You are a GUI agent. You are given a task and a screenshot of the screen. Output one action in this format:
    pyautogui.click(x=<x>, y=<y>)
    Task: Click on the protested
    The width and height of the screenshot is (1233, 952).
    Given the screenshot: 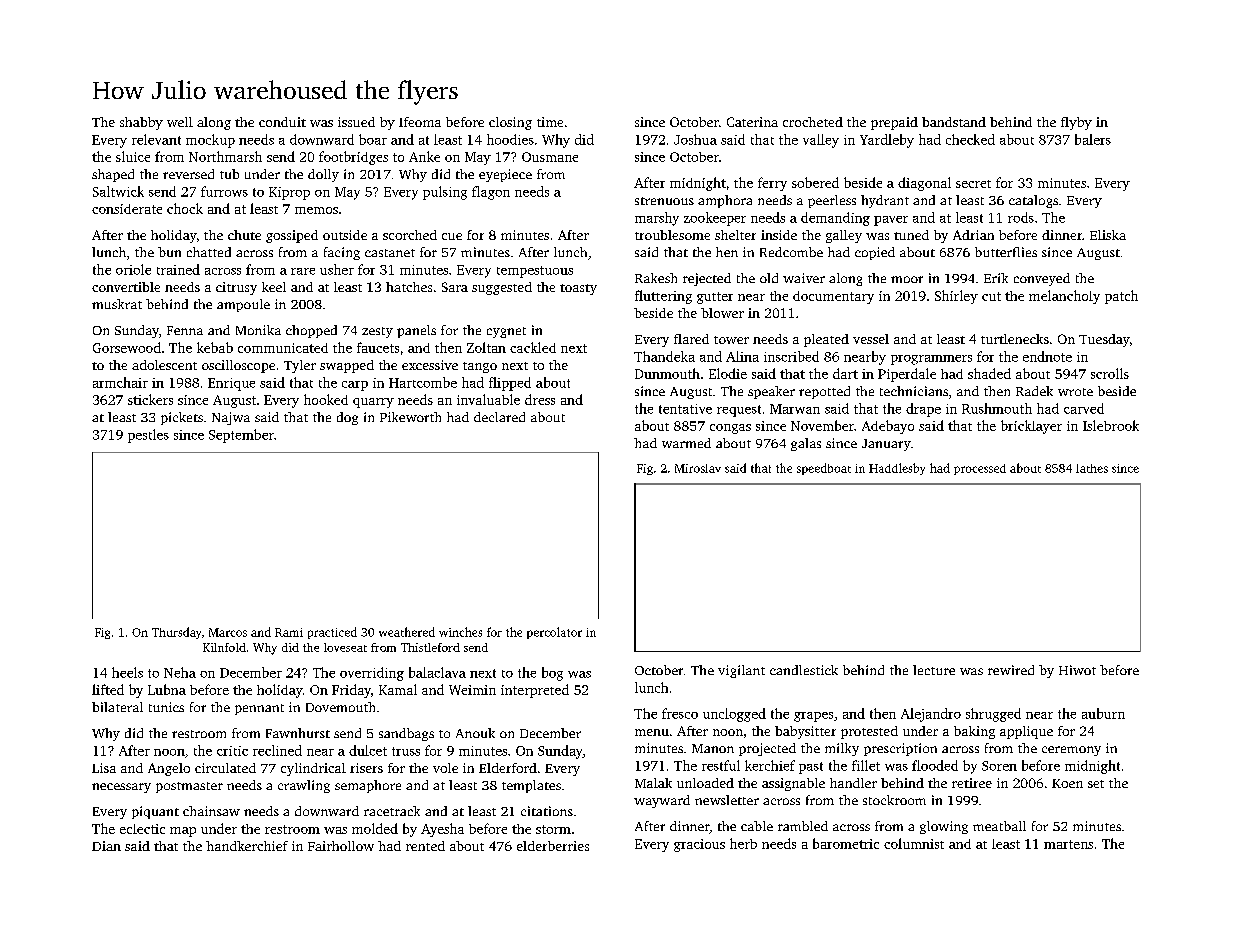 What is the action you would take?
    pyautogui.click(x=869, y=732)
